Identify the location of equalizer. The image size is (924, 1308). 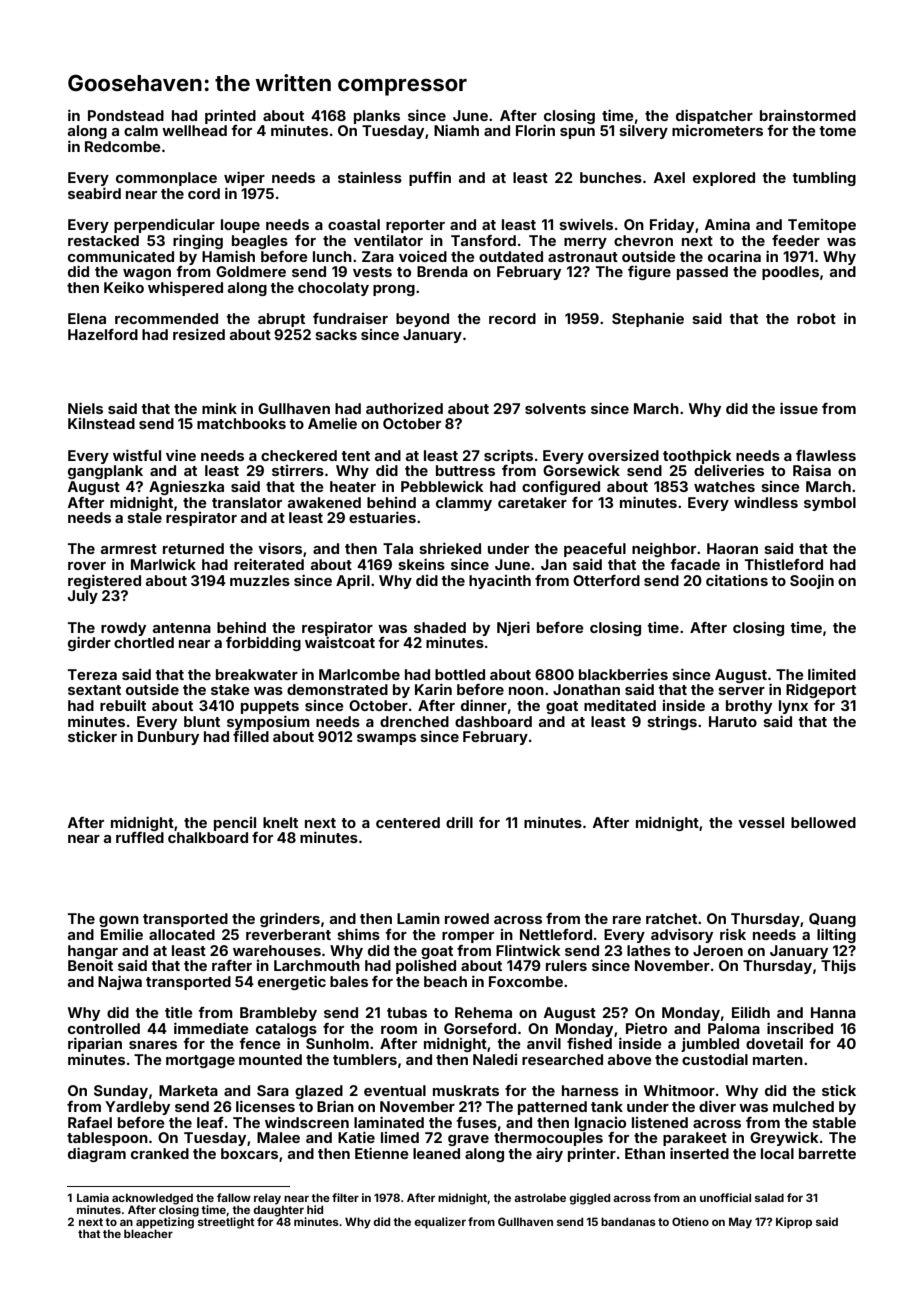
(440, 1223).
